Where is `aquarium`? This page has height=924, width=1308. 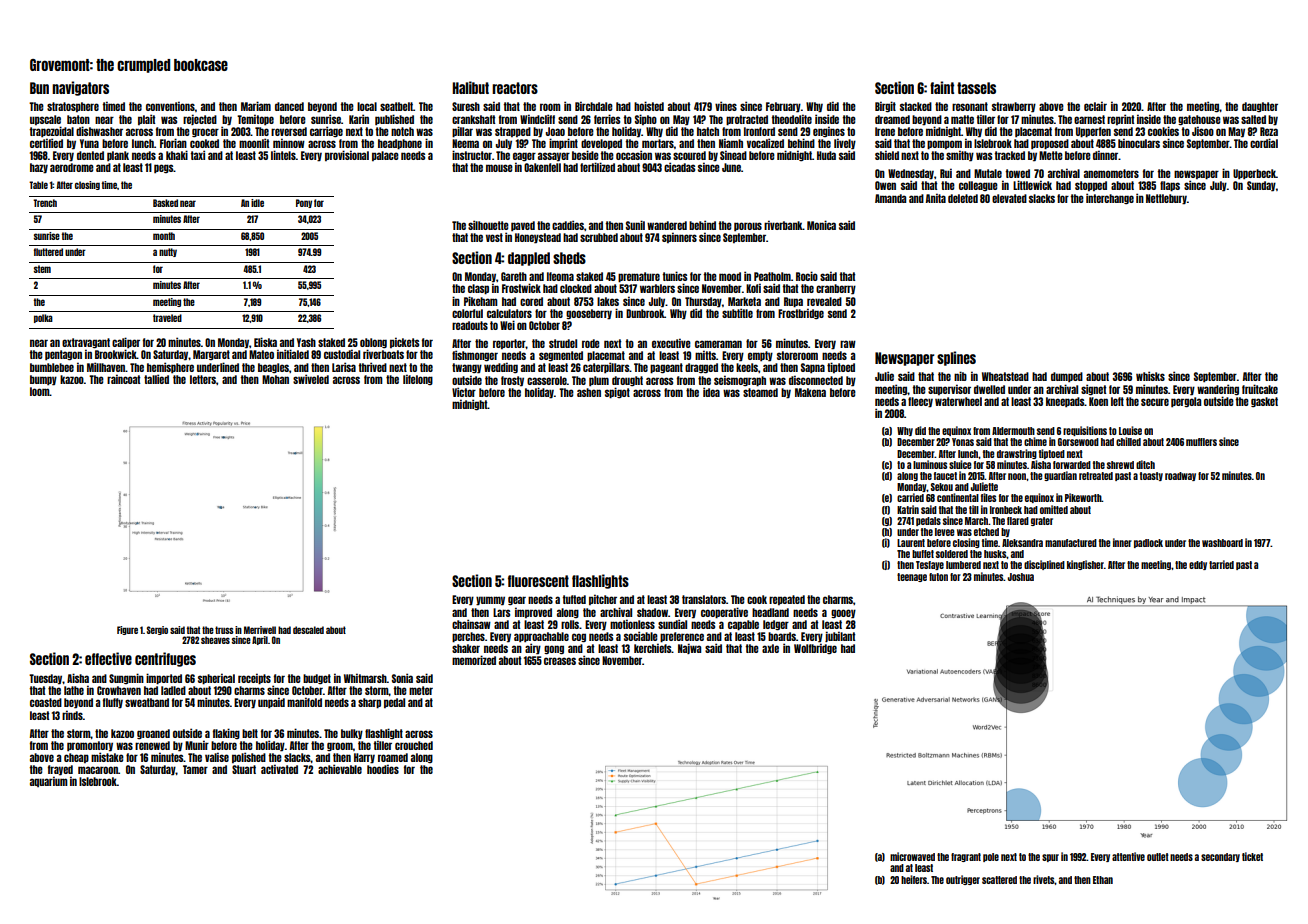
aquarium is located at coordinates (49, 781).
